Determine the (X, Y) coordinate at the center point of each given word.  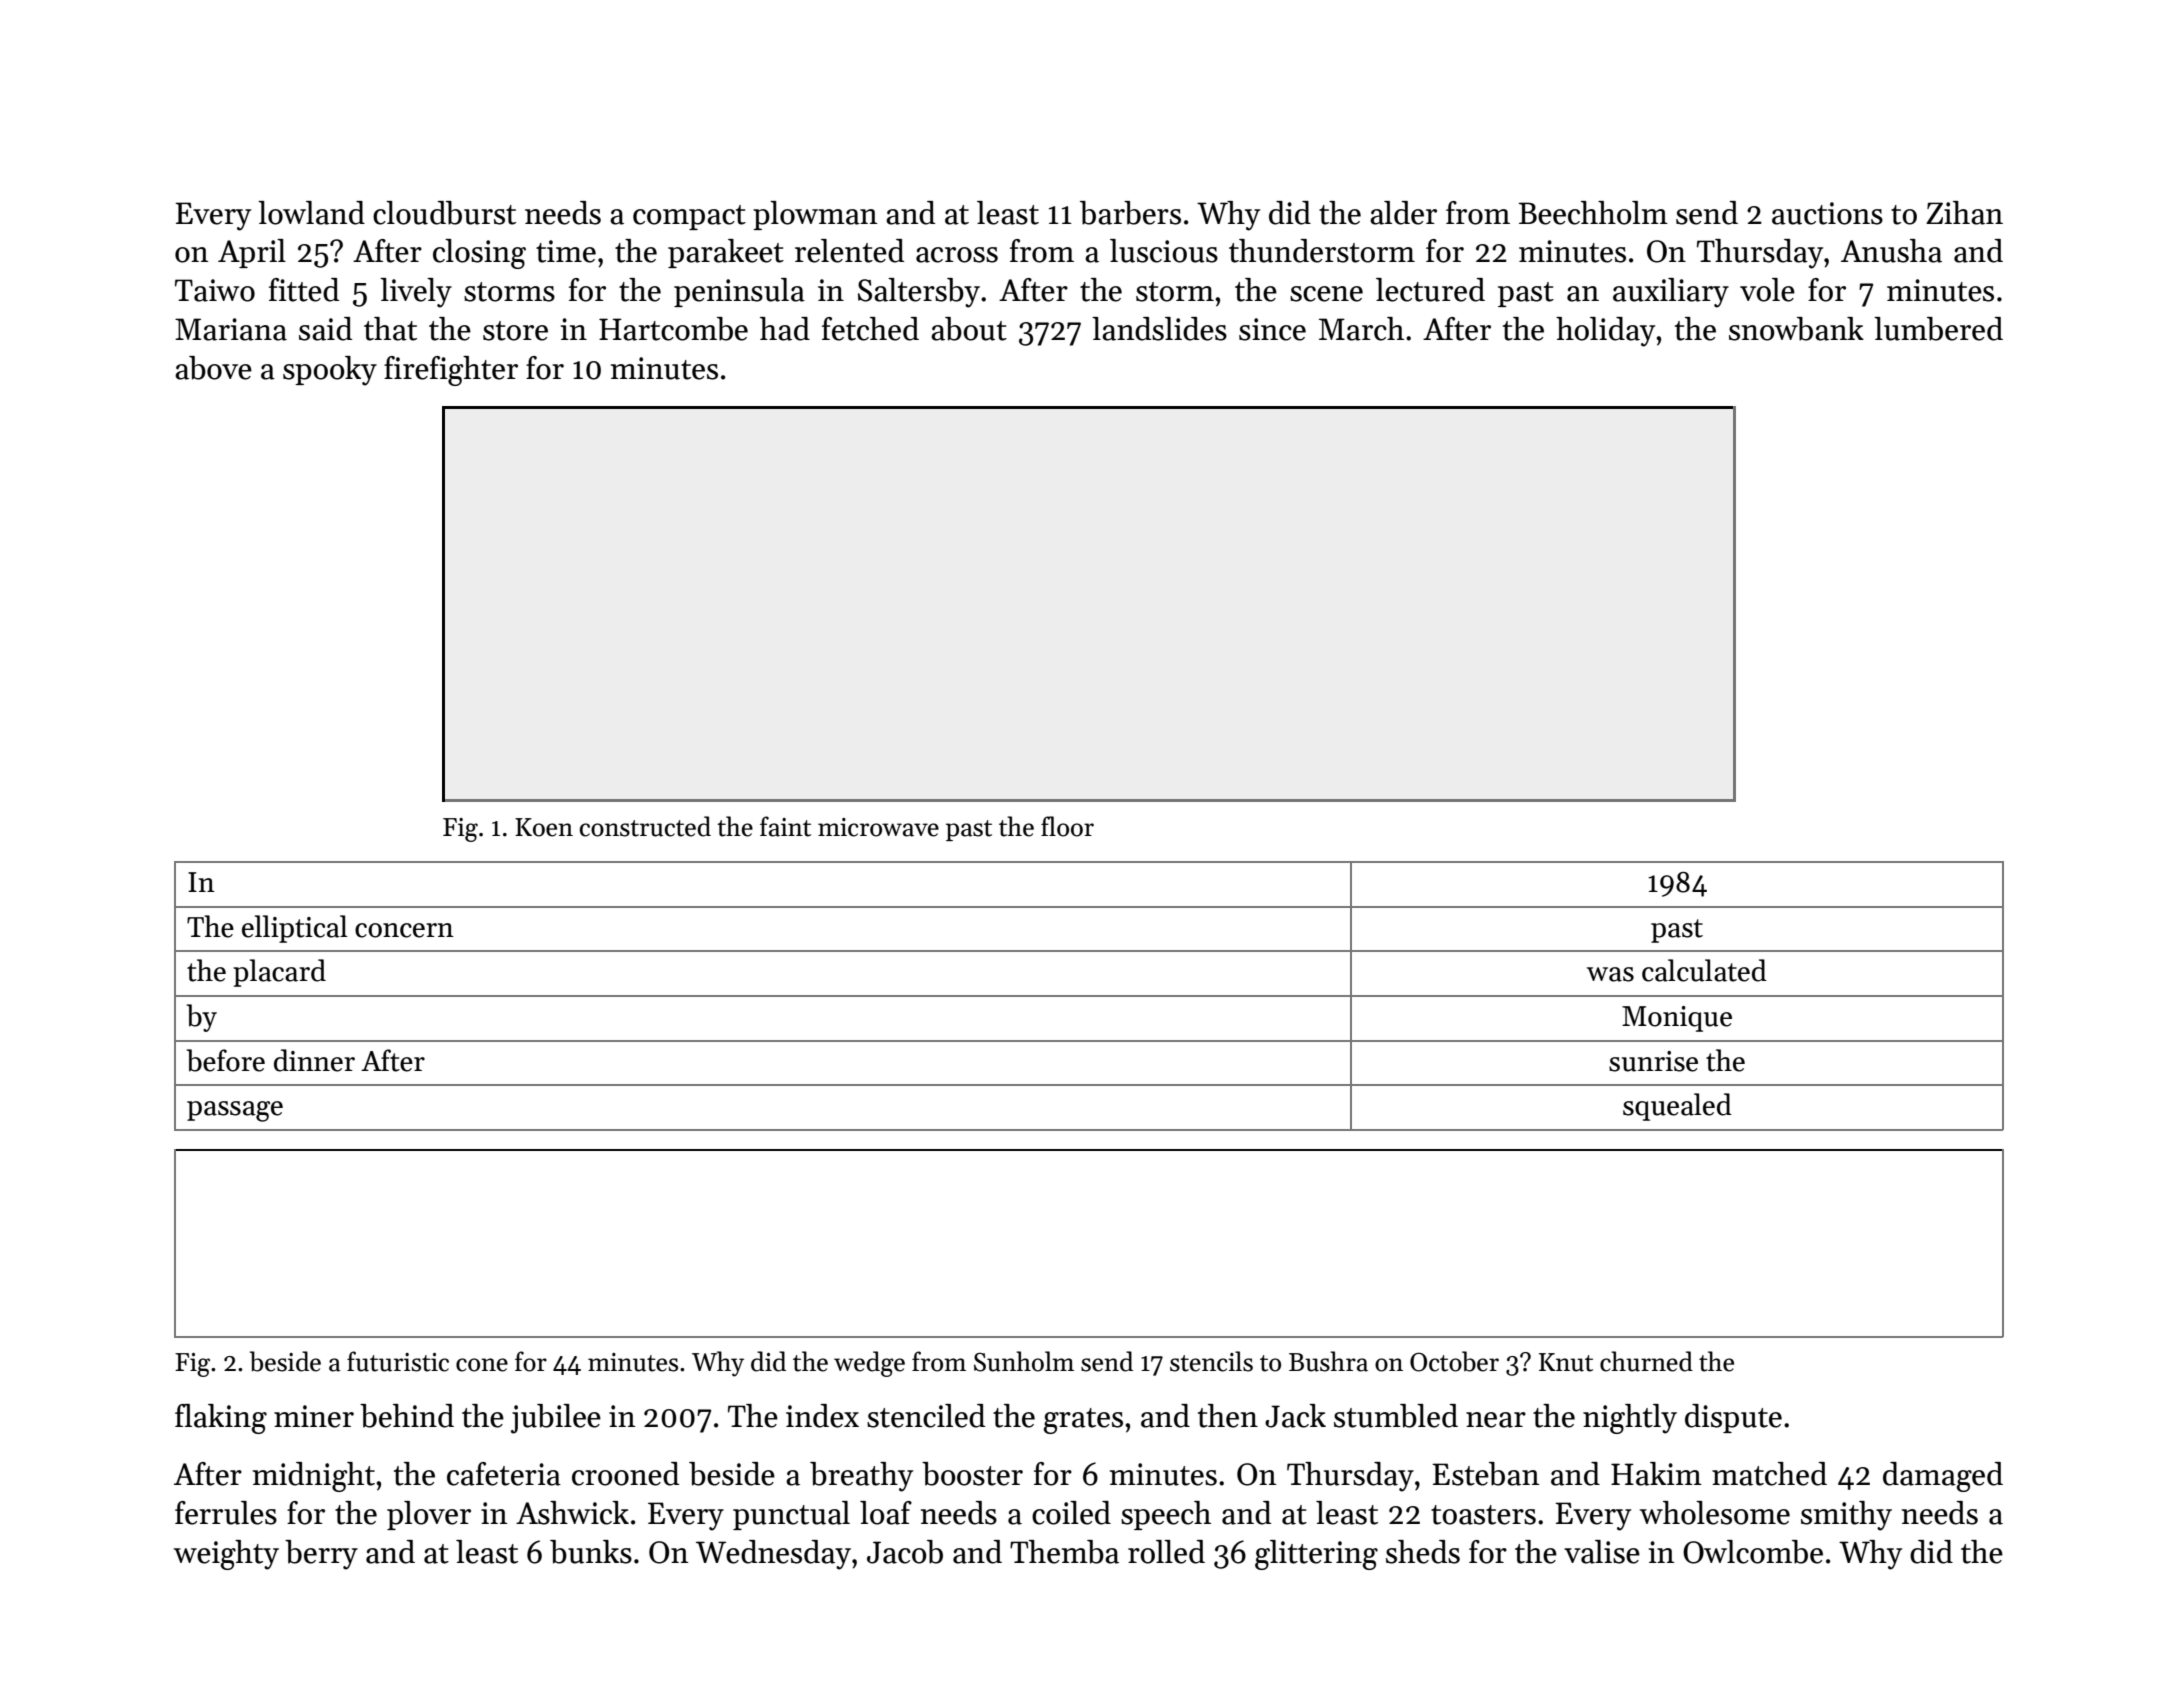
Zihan (1964, 213)
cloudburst (444, 213)
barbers (1130, 213)
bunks (591, 1552)
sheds (1423, 1552)
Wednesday (773, 1555)
